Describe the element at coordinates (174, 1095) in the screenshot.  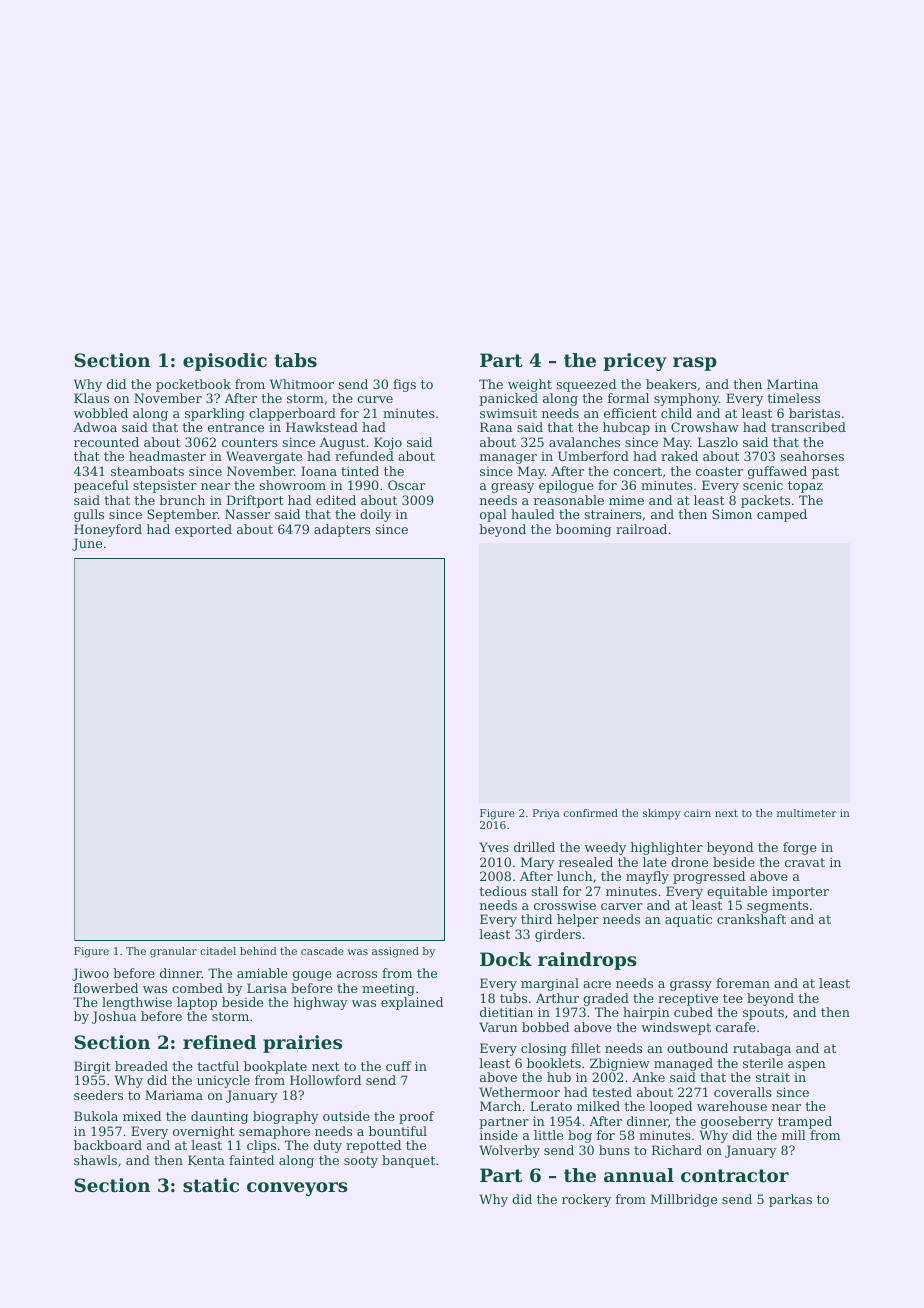
I see `Mariama` at that location.
